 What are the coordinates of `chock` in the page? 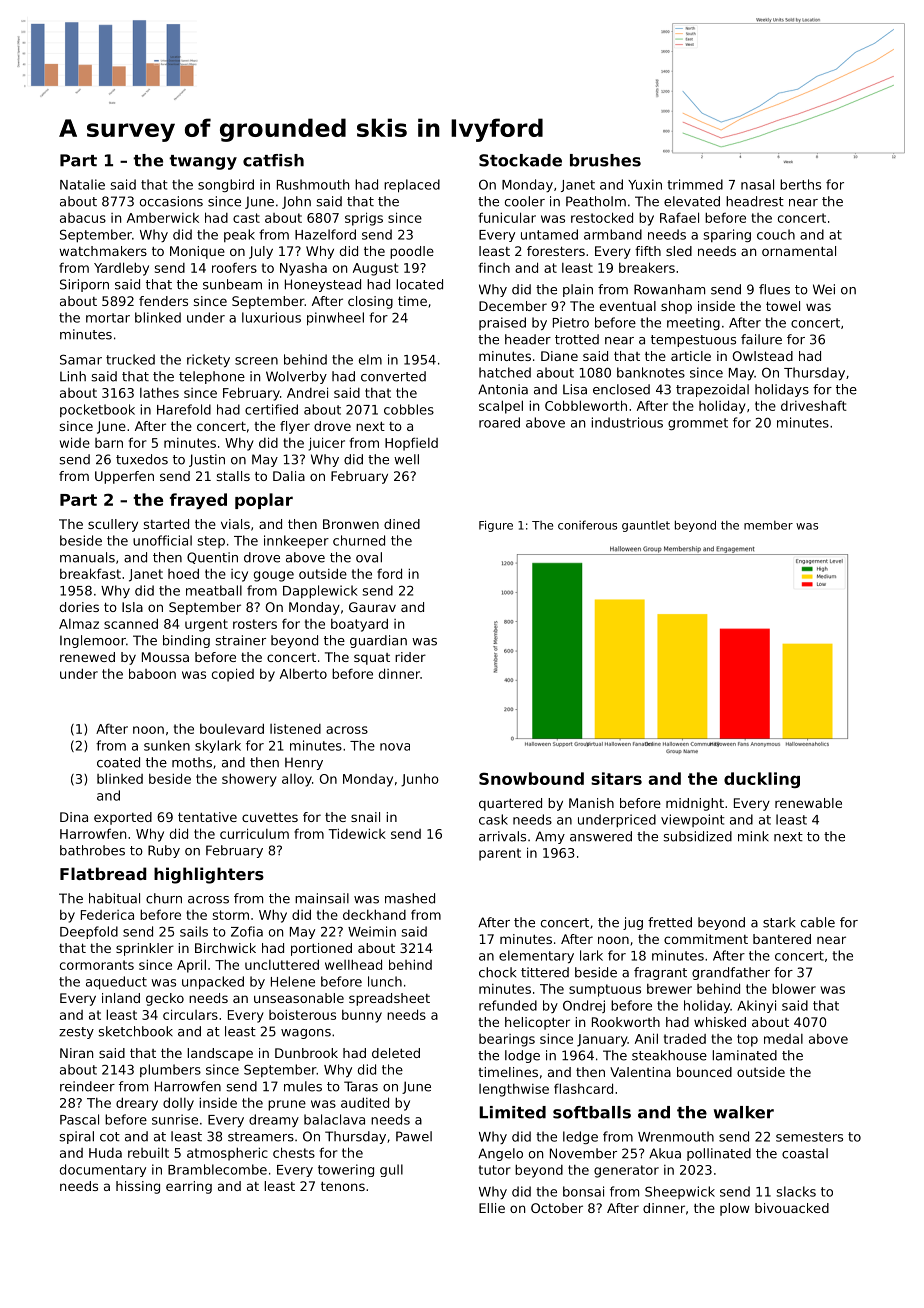 It's located at (497, 972).
